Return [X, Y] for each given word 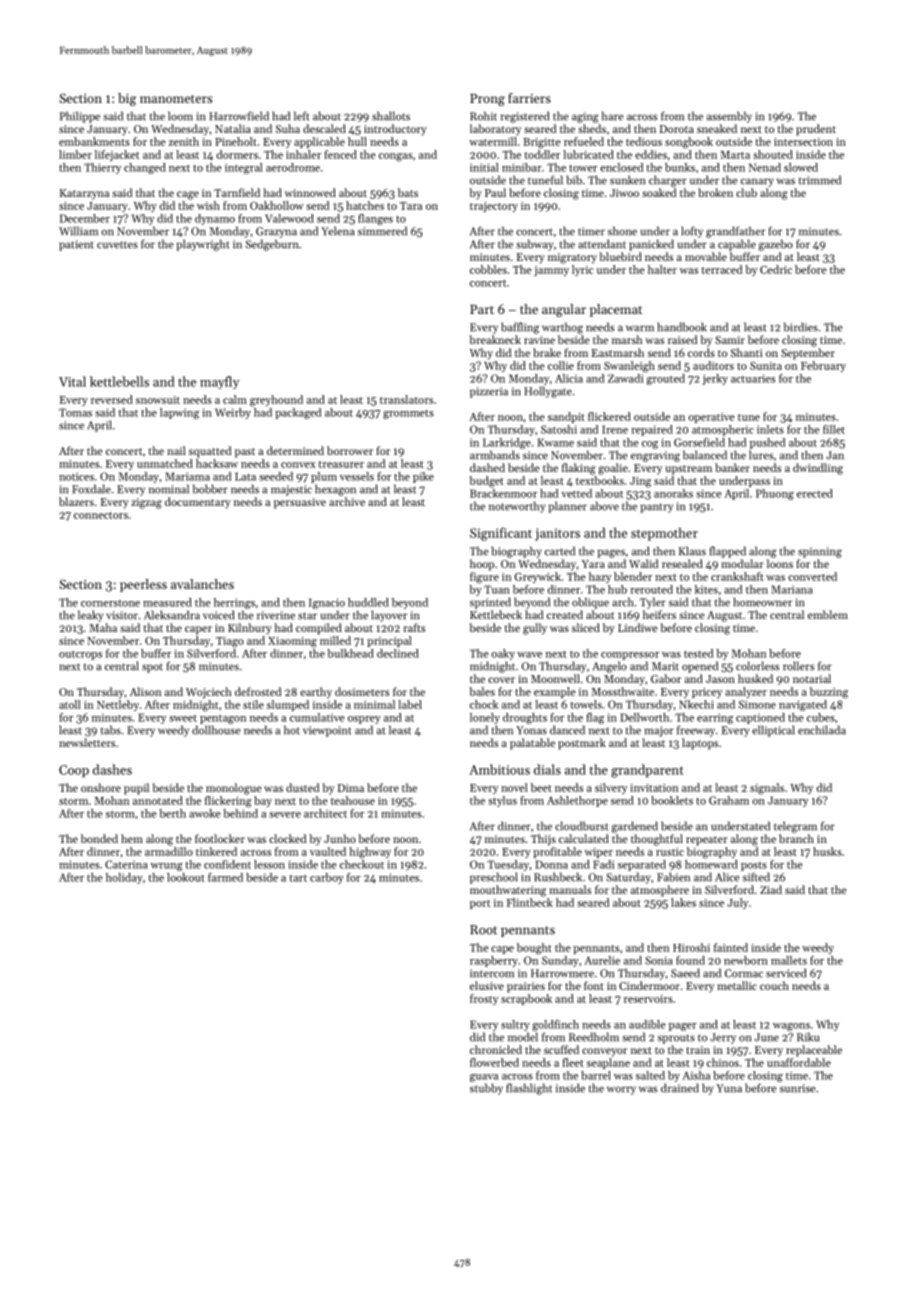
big [127, 99]
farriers [529, 98]
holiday [124, 878]
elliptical [773, 731]
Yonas [531, 730]
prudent [816, 130]
